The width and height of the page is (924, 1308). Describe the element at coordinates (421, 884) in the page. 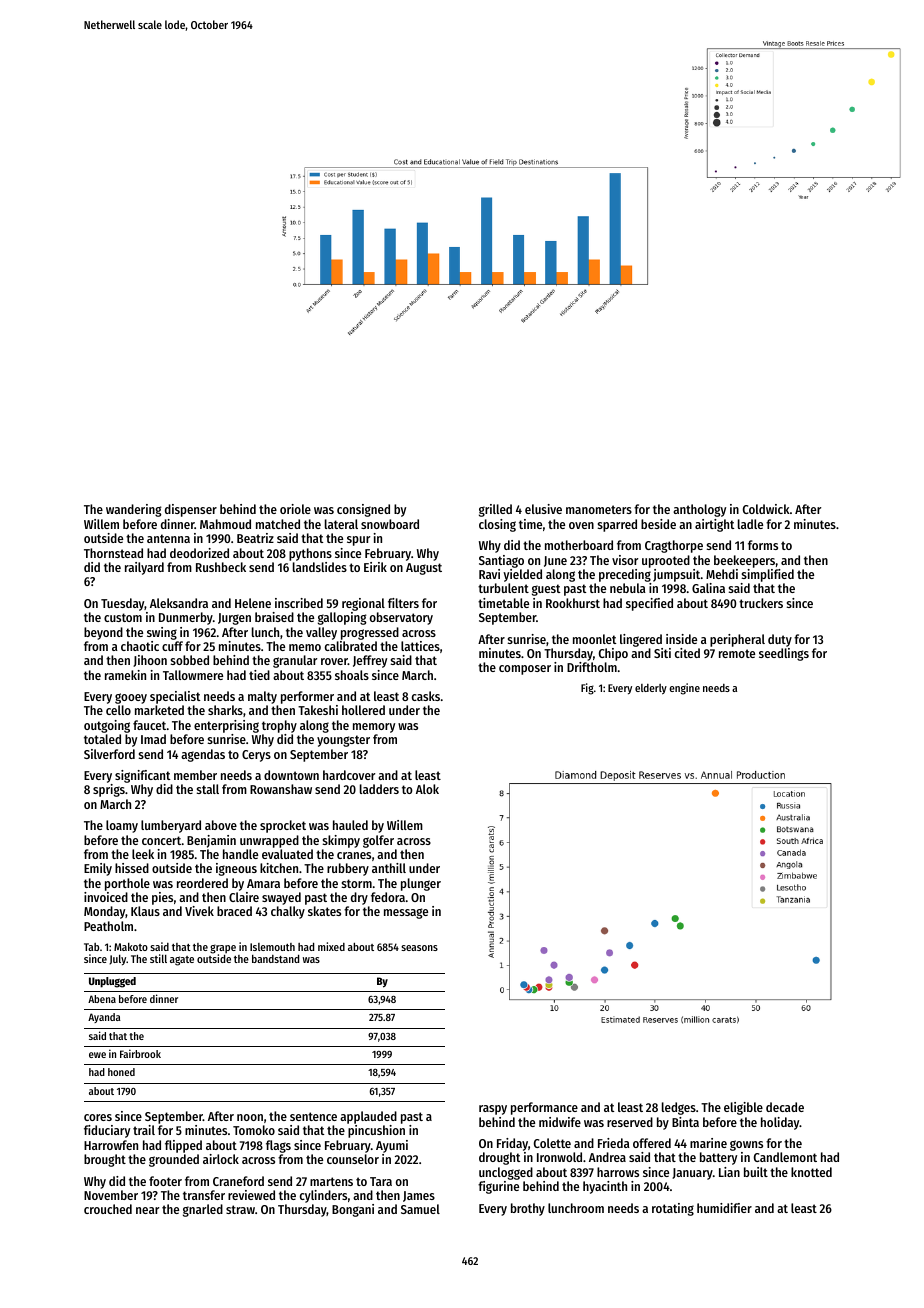

I see `plunger` at that location.
